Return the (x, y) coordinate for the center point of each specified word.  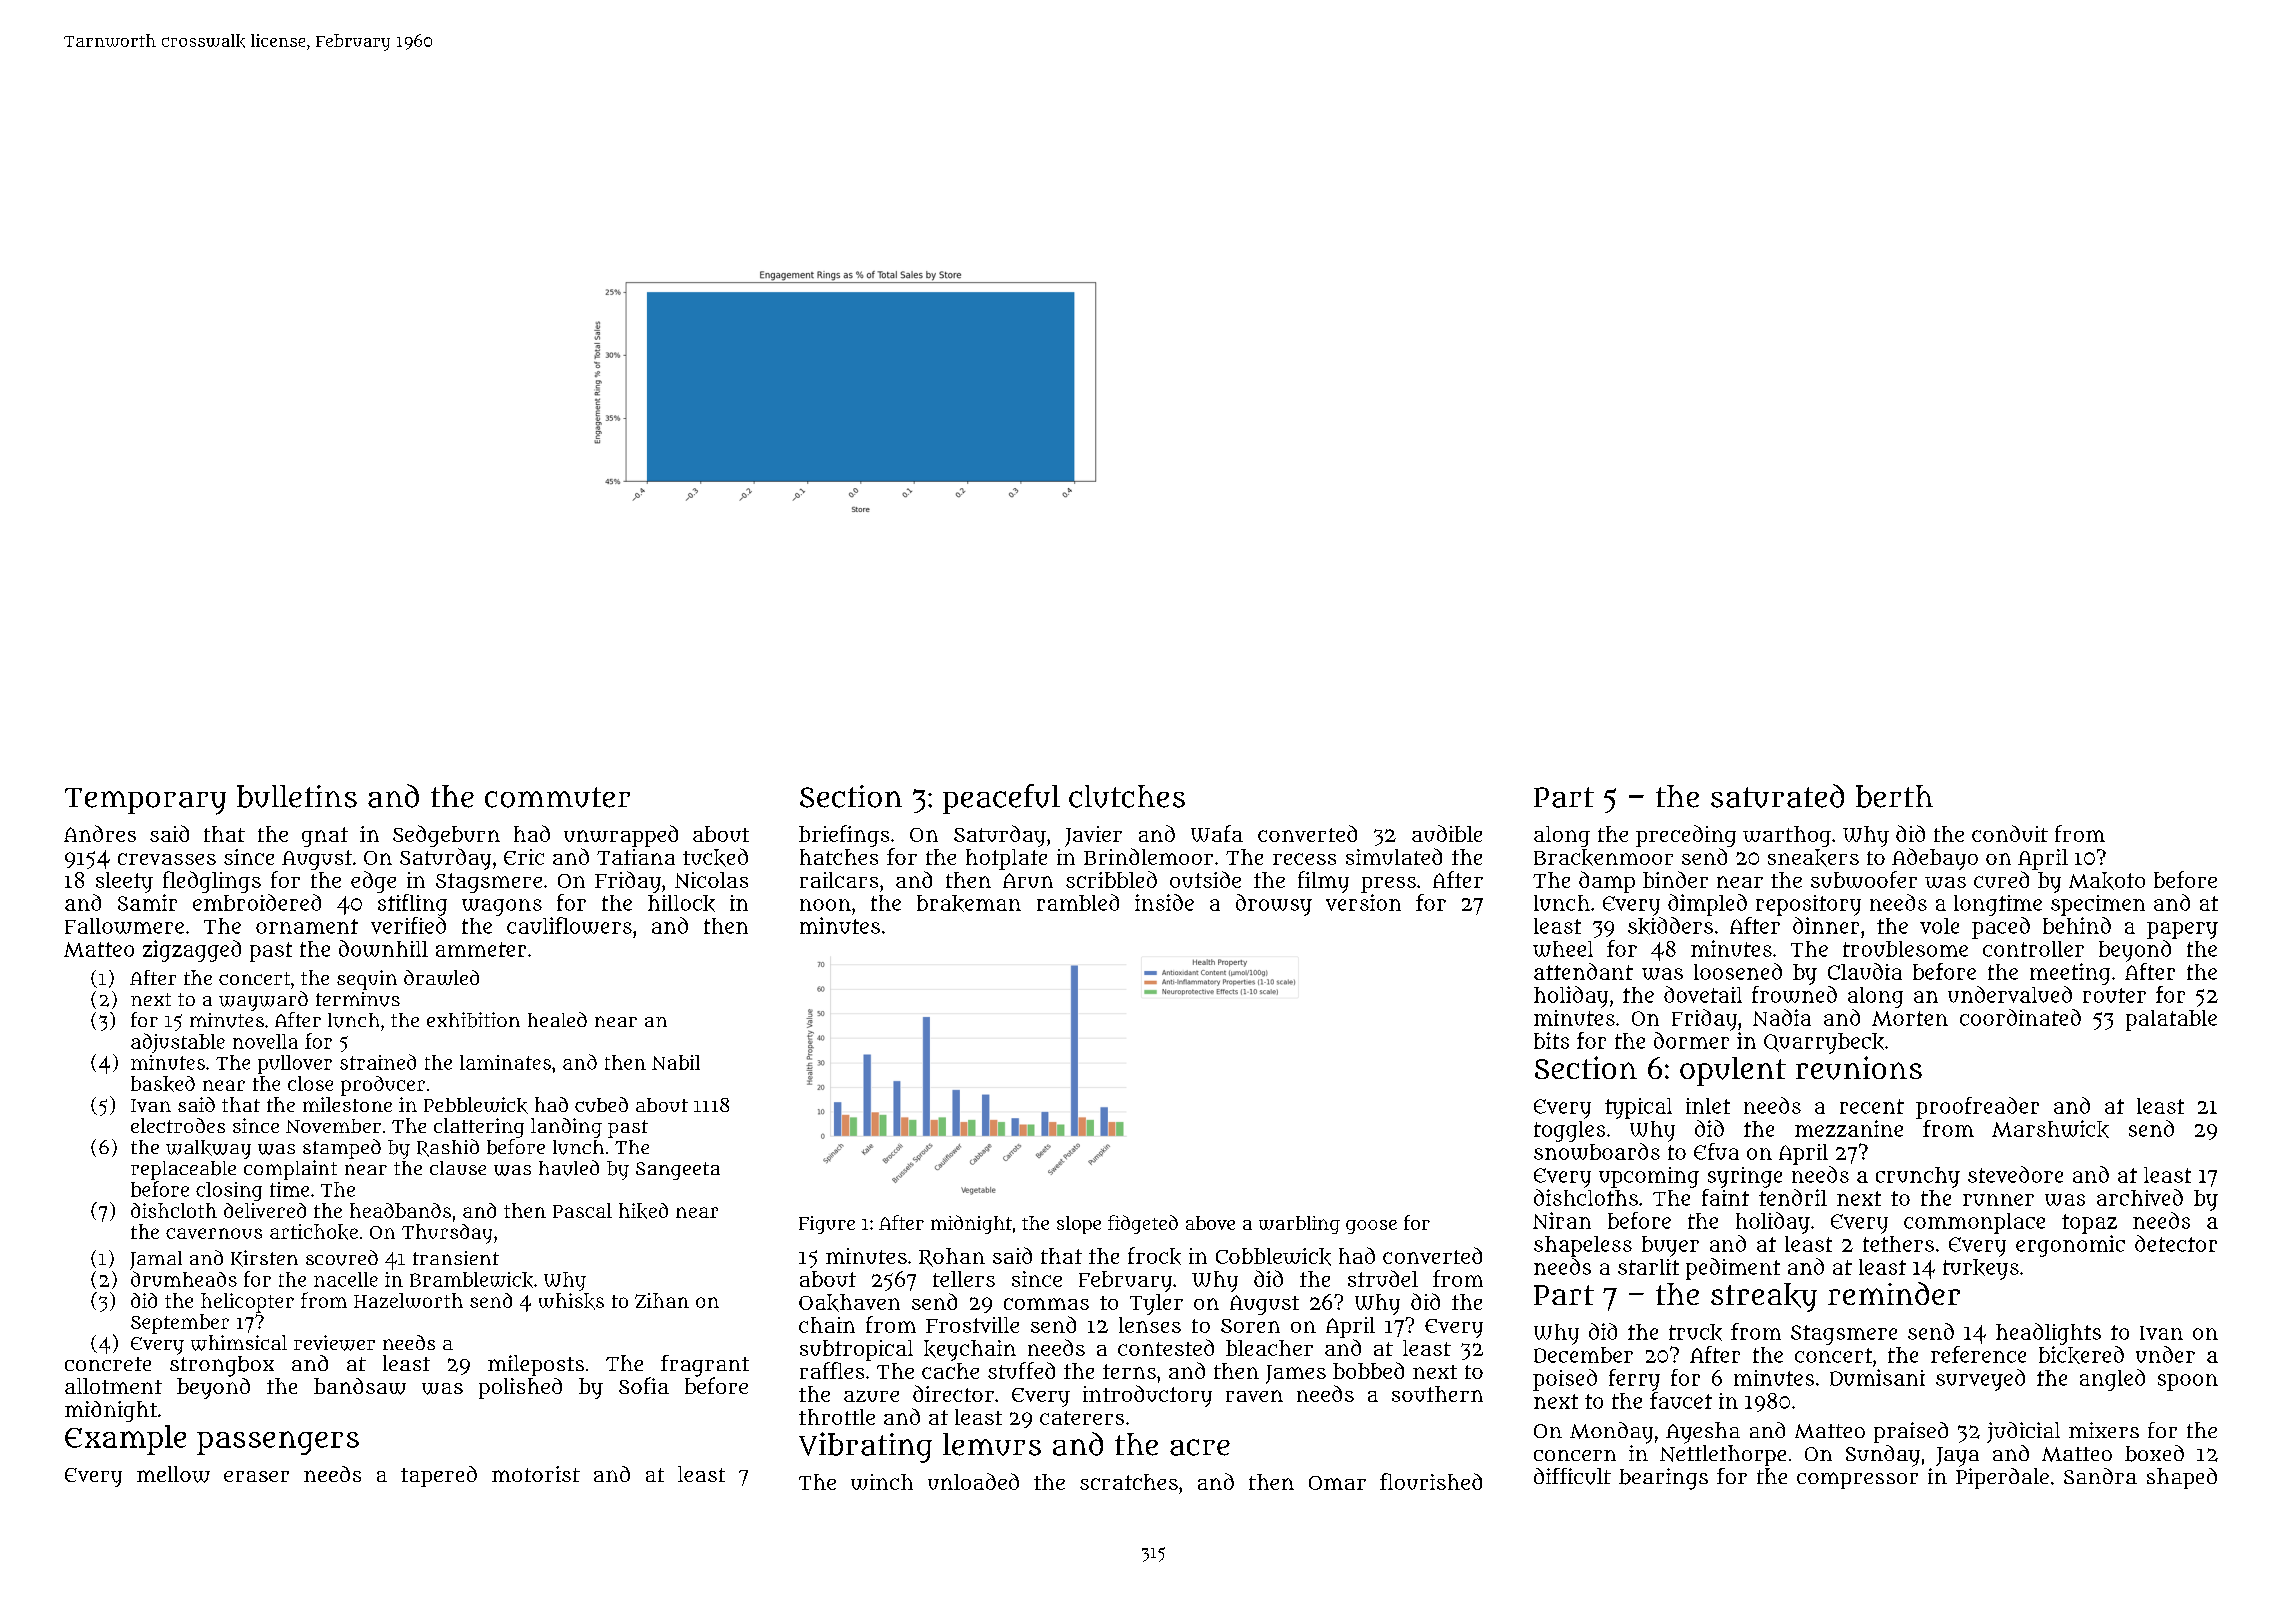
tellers (964, 1279)
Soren (1250, 1326)
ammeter (481, 949)
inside (1164, 902)
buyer (1670, 1246)
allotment (113, 1386)
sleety (124, 882)
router (2114, 995)
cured (2001, 879)
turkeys (1981, 1269)
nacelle (346, 1279)
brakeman (969, 903)
